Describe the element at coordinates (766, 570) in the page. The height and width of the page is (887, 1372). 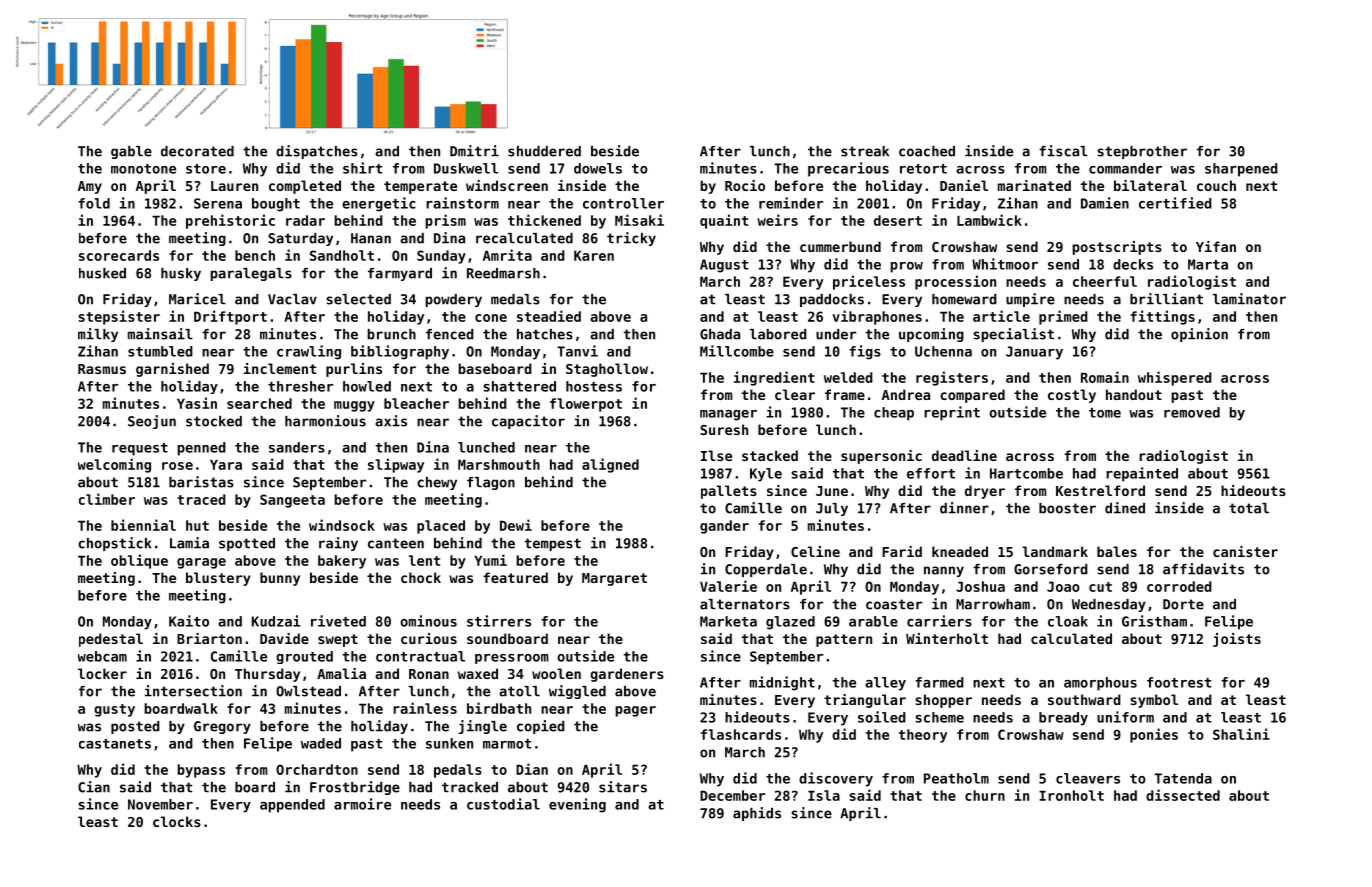
I see `Copperdale` at that location.
